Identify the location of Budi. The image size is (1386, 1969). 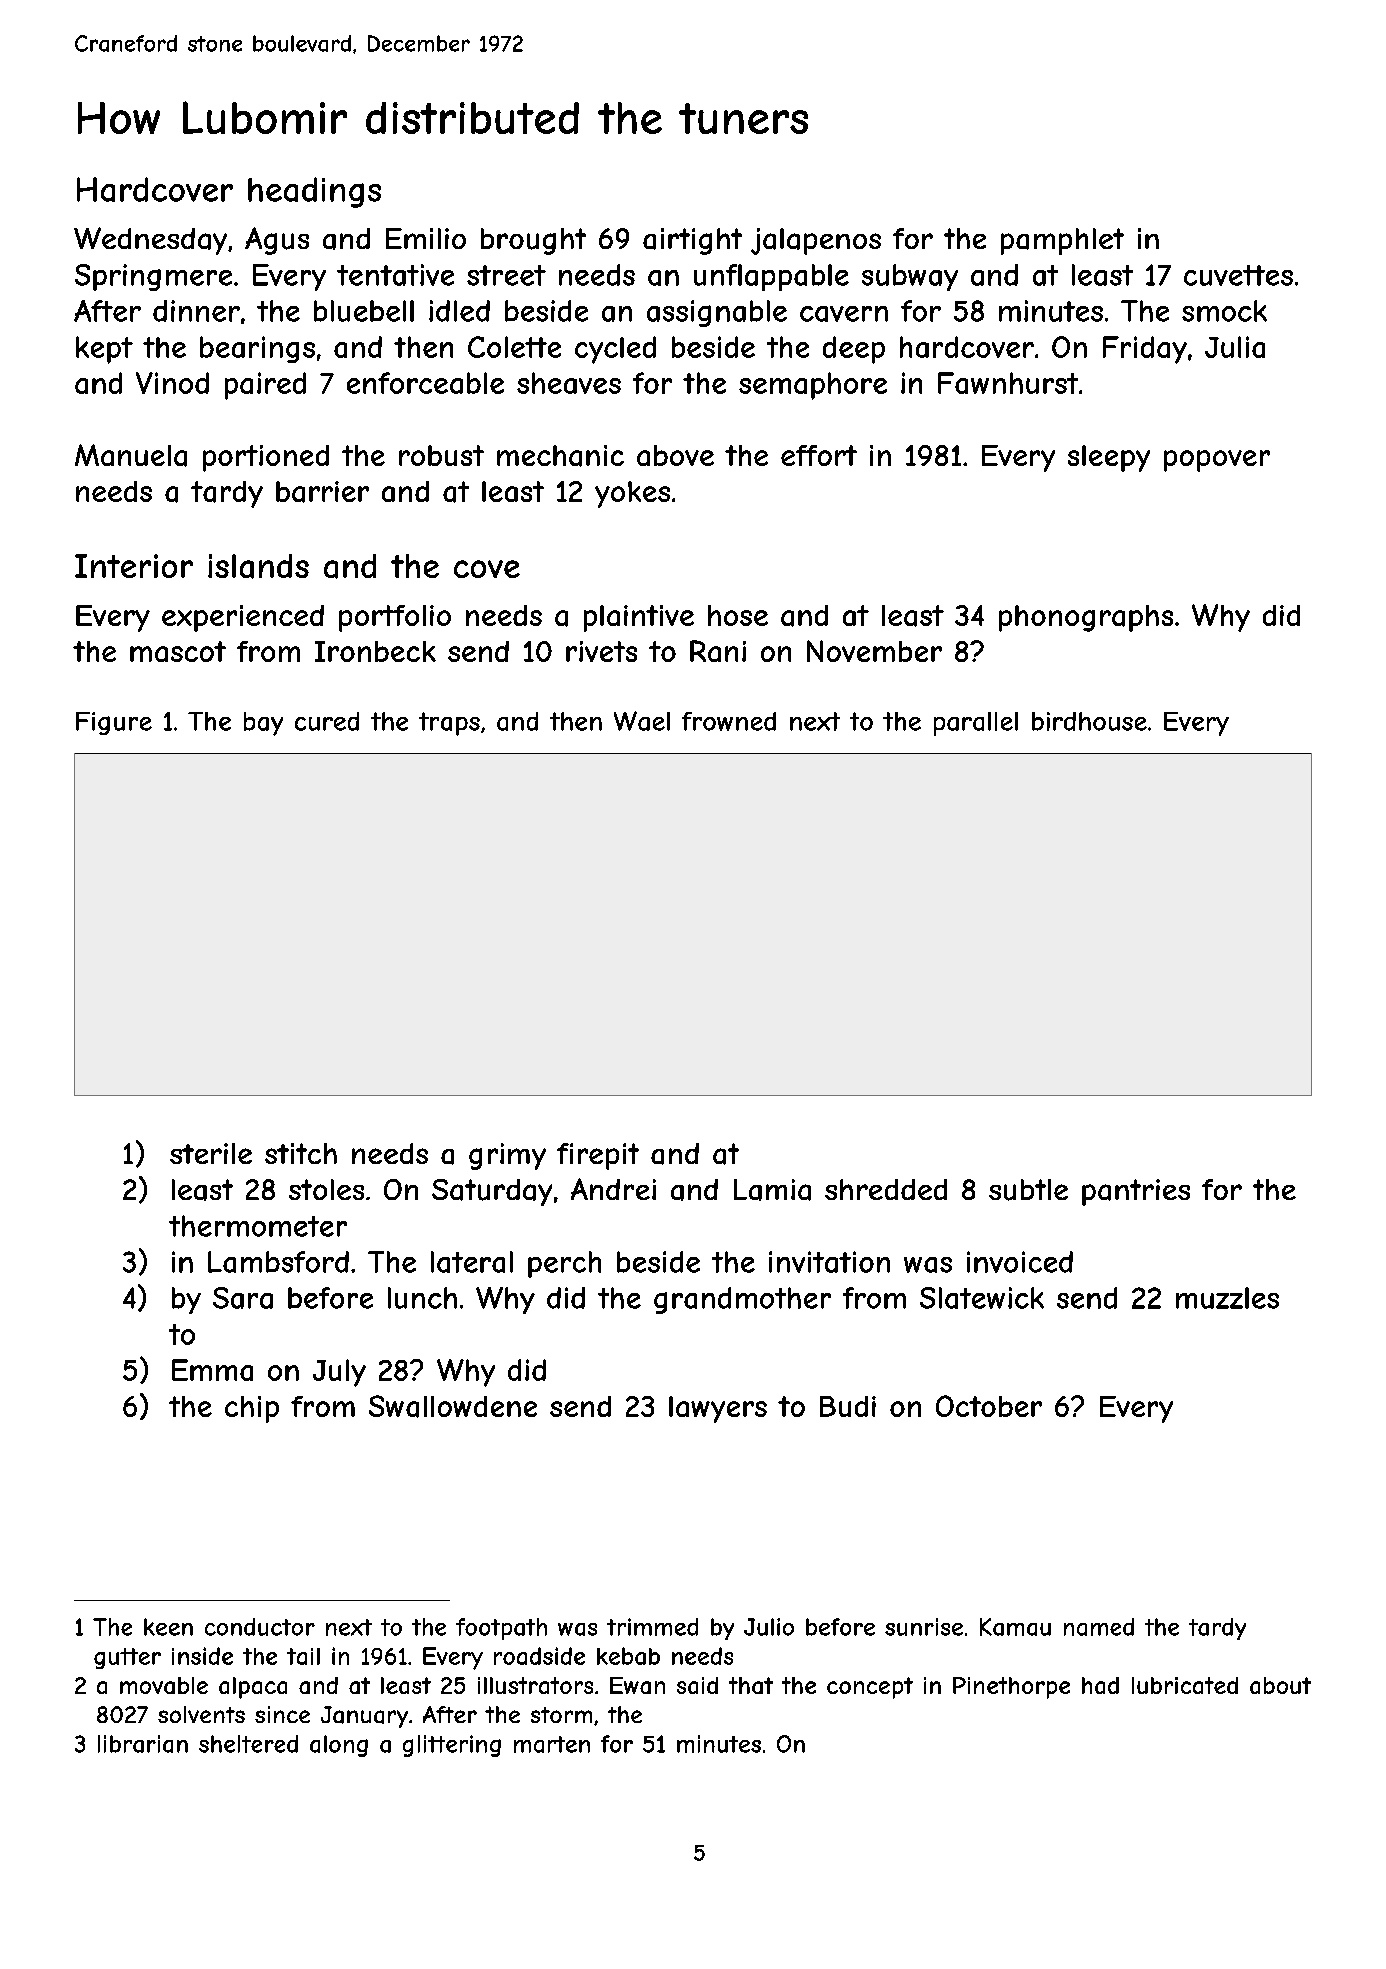
(848, 1406).
